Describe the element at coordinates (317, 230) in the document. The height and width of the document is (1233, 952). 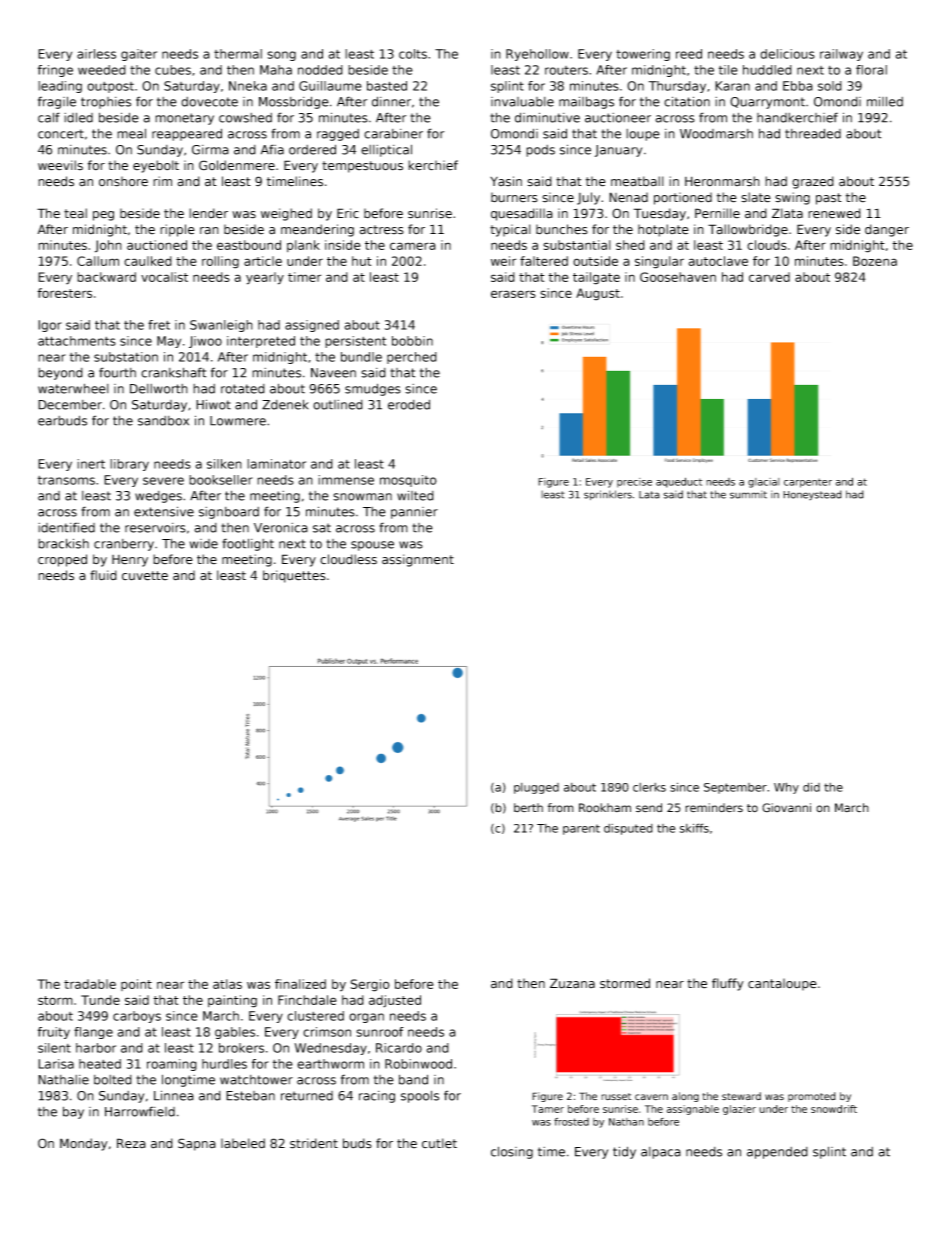
I see `meandering` at that location.
